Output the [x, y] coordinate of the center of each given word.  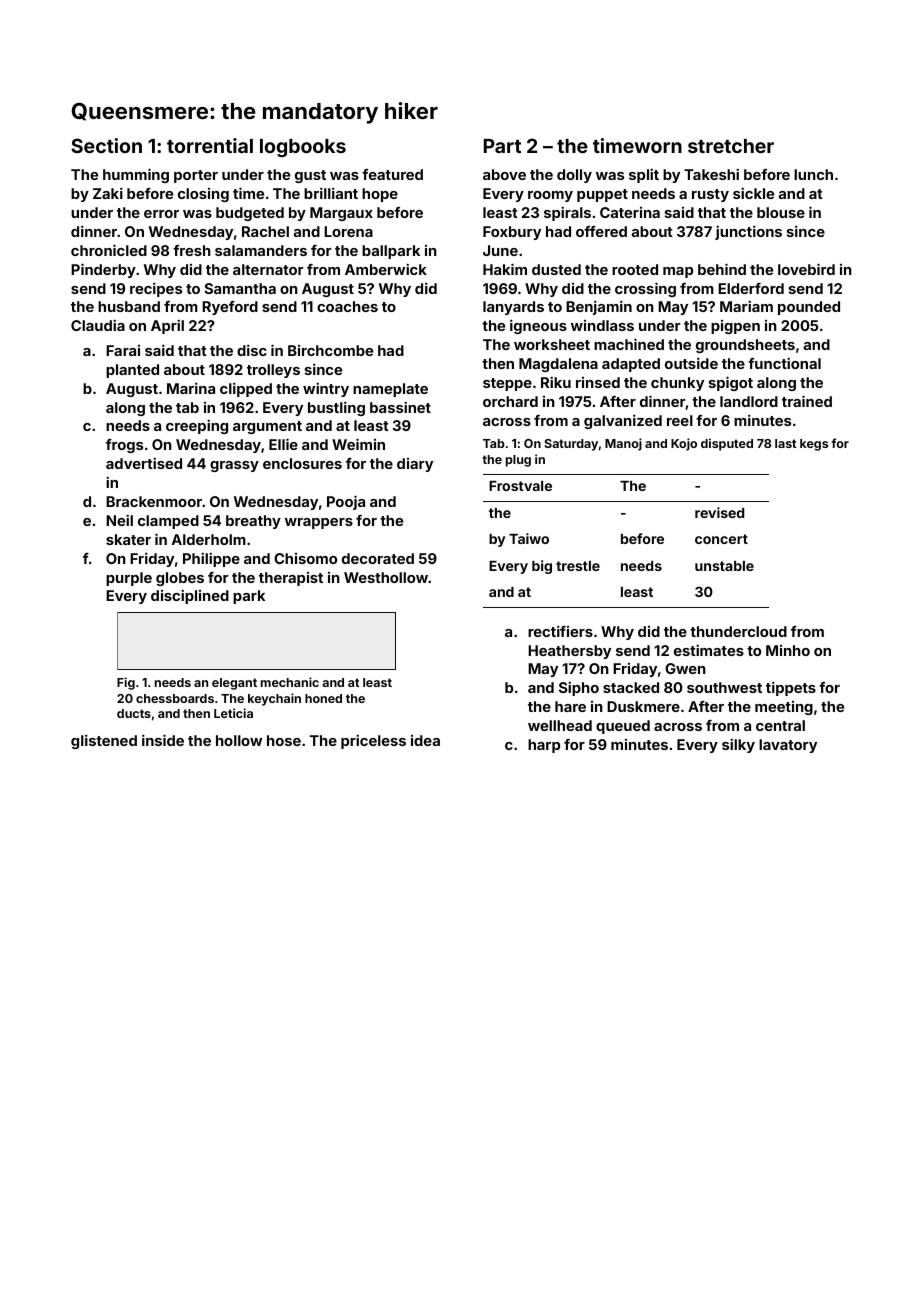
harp [544, 746]
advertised [144, 463]
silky [738, 745]
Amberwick [386, 269]
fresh [192, 250]
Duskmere [643, 706]
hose [284, 740]
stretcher [731, 146]
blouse [781, 212]
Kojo [684, 444]
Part [502, 146]
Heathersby [569, 652]
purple [129, 579]
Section [106, 145]
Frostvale [520, 486]
